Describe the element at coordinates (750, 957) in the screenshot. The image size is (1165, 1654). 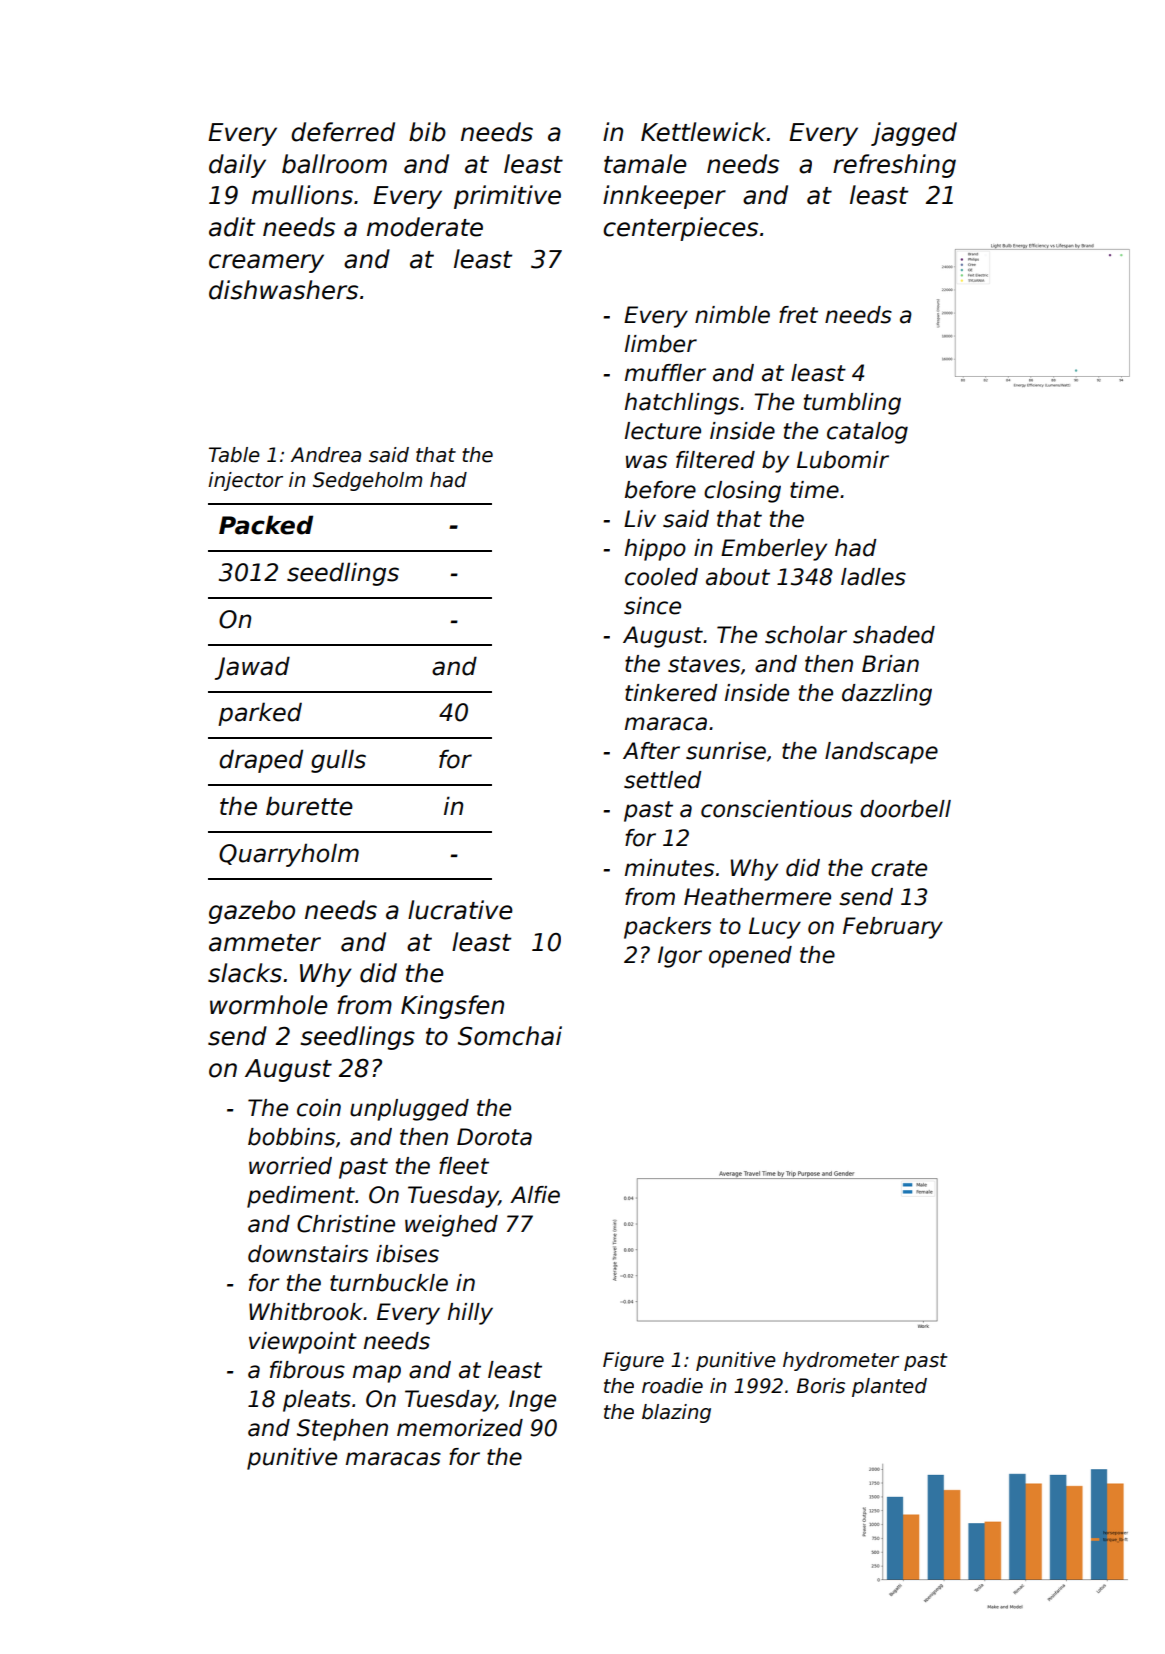
I see `opened` at that location.
